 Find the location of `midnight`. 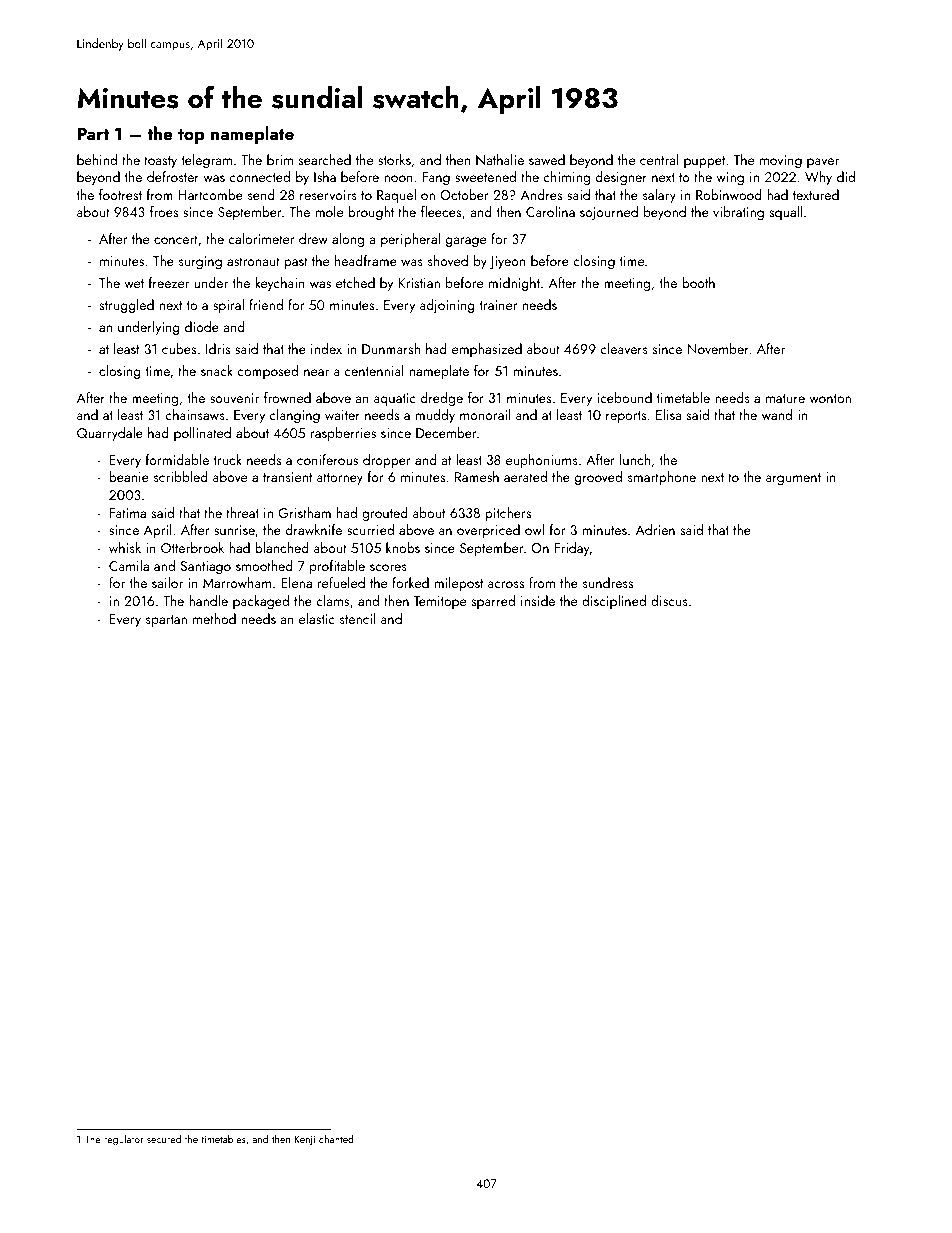

midnight is located at coordinates (514, 284).
